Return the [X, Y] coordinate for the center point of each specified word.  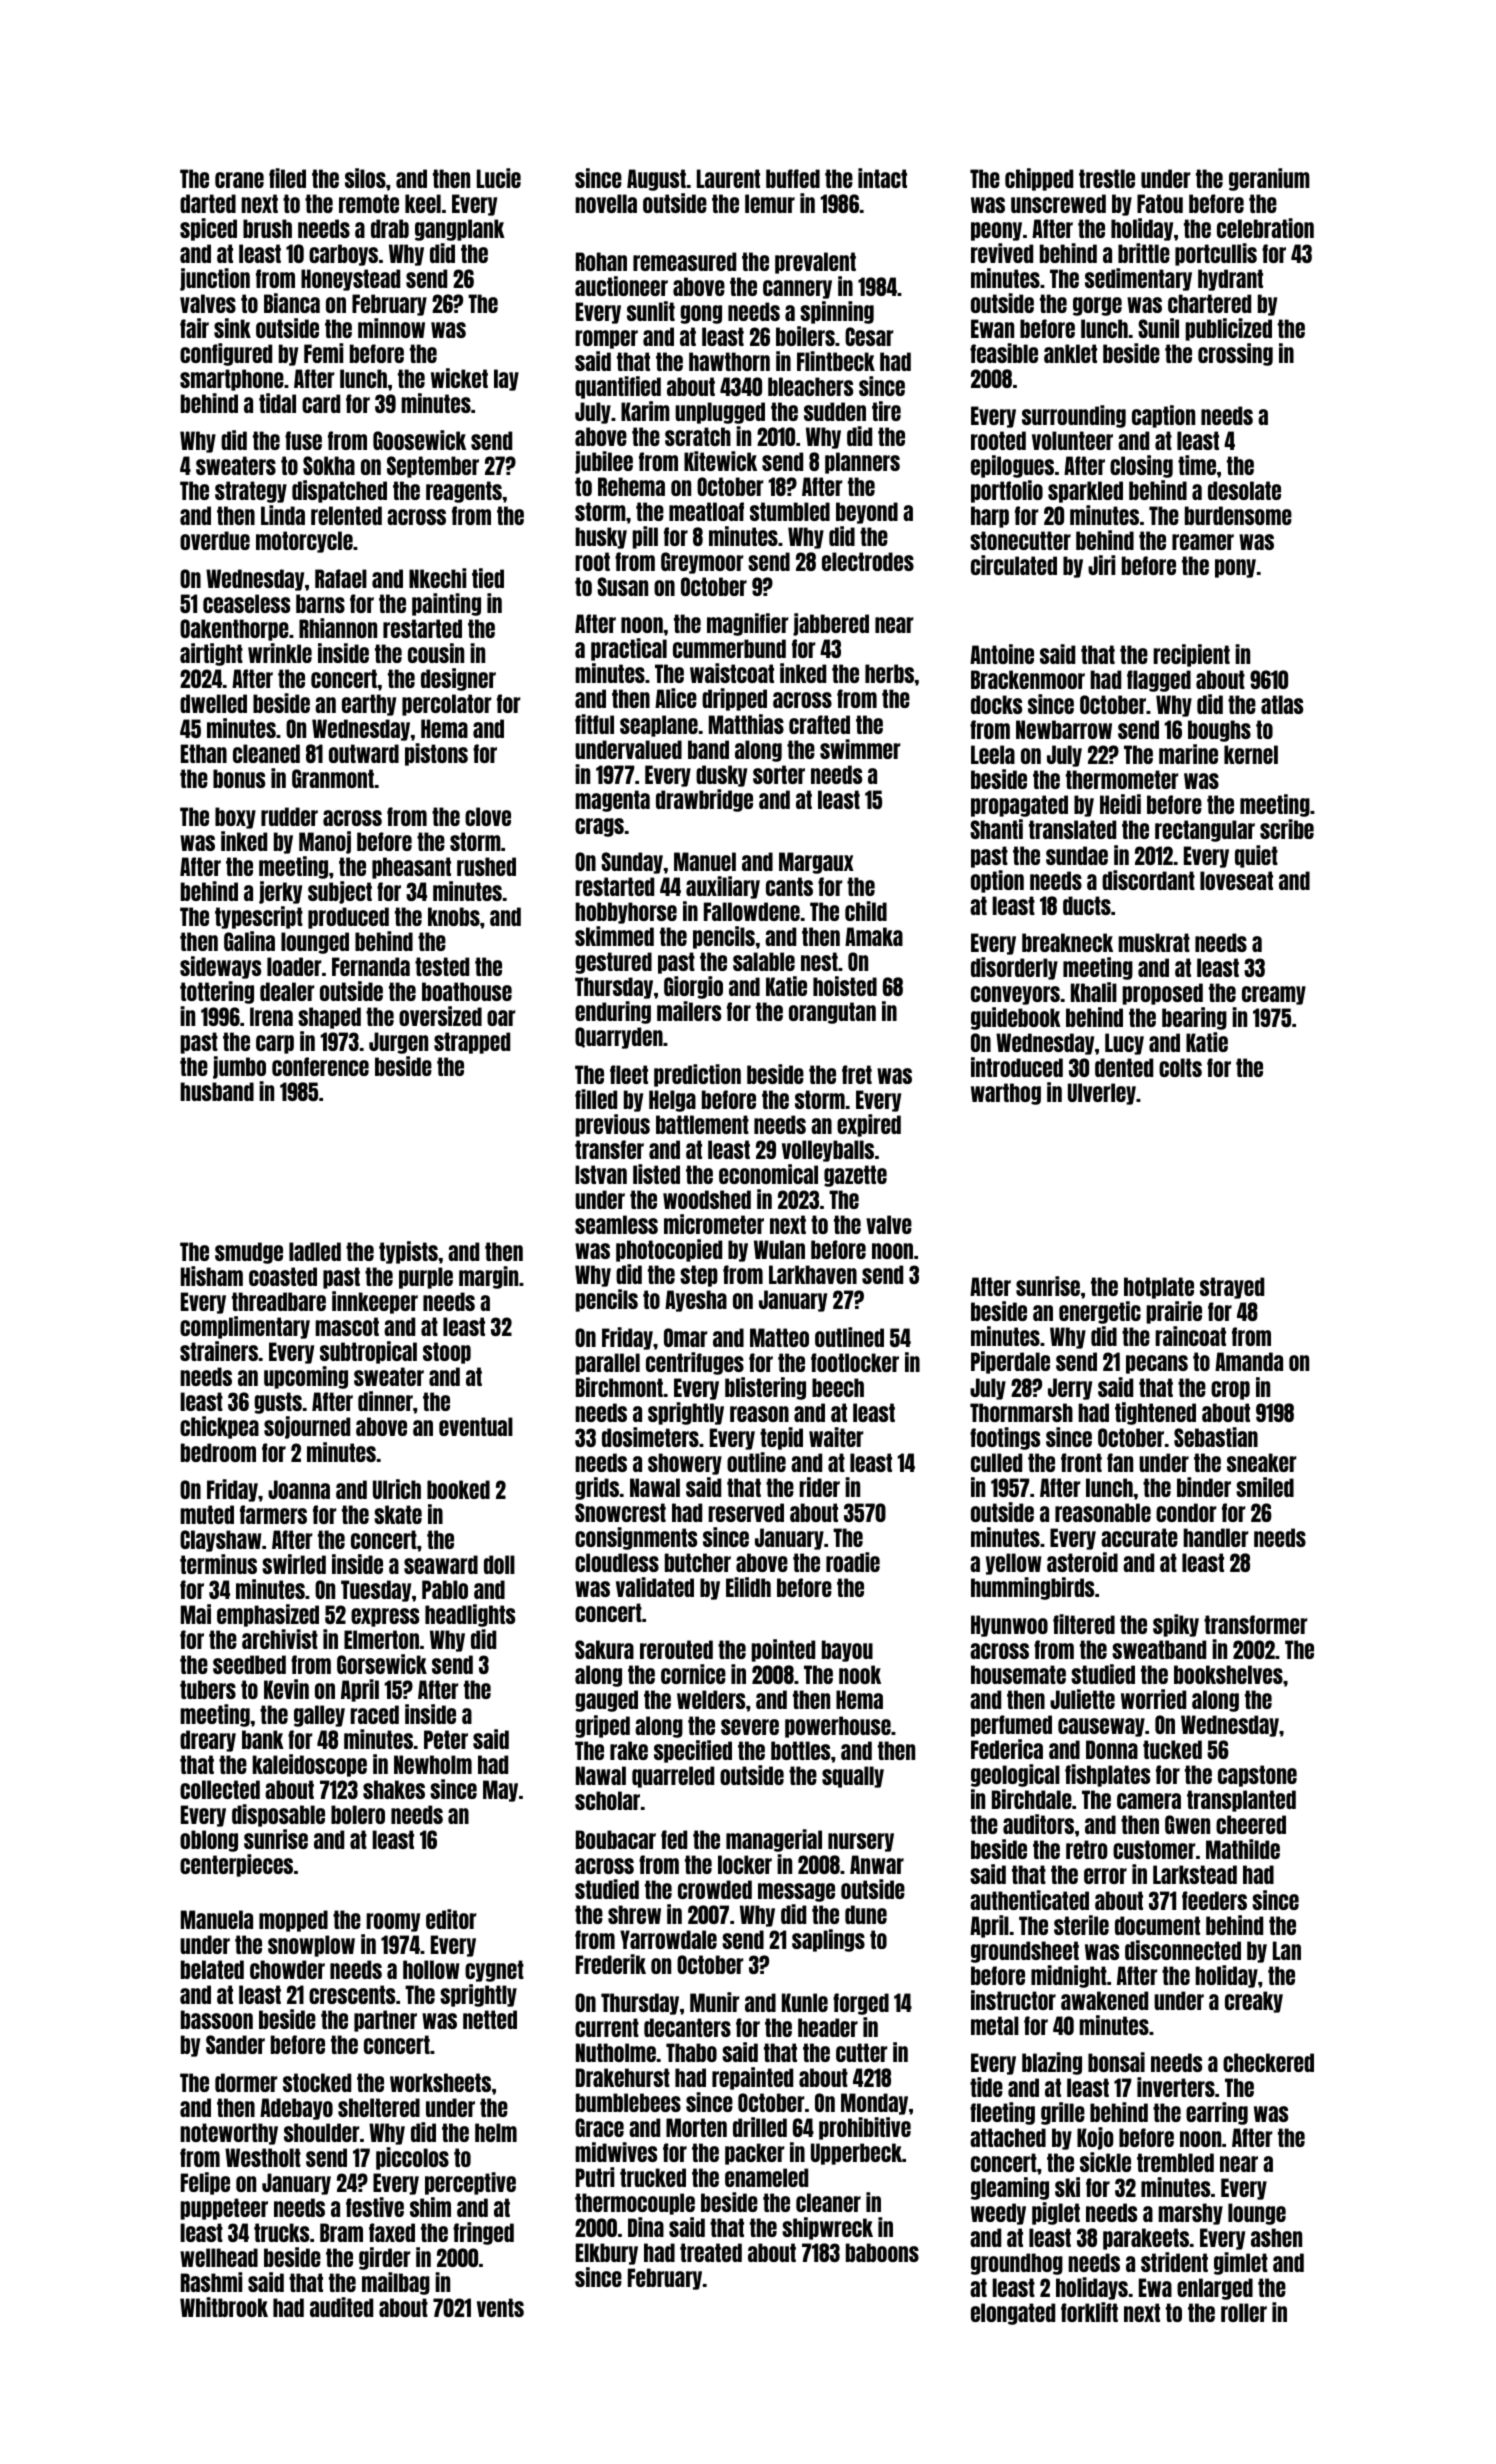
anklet [1070, 353]
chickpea [219, 1427]
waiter [836, 1437]
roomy [393, 1922]
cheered [1251, 1824]
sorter [779, 774]
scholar [607, 1800]
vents [500, 2307]
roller [1244, 2312]
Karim [645, 411]
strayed [1232, 1288]
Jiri [1101, 565]
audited [341, 2307]
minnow [391, 328]
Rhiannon [338, 628]
